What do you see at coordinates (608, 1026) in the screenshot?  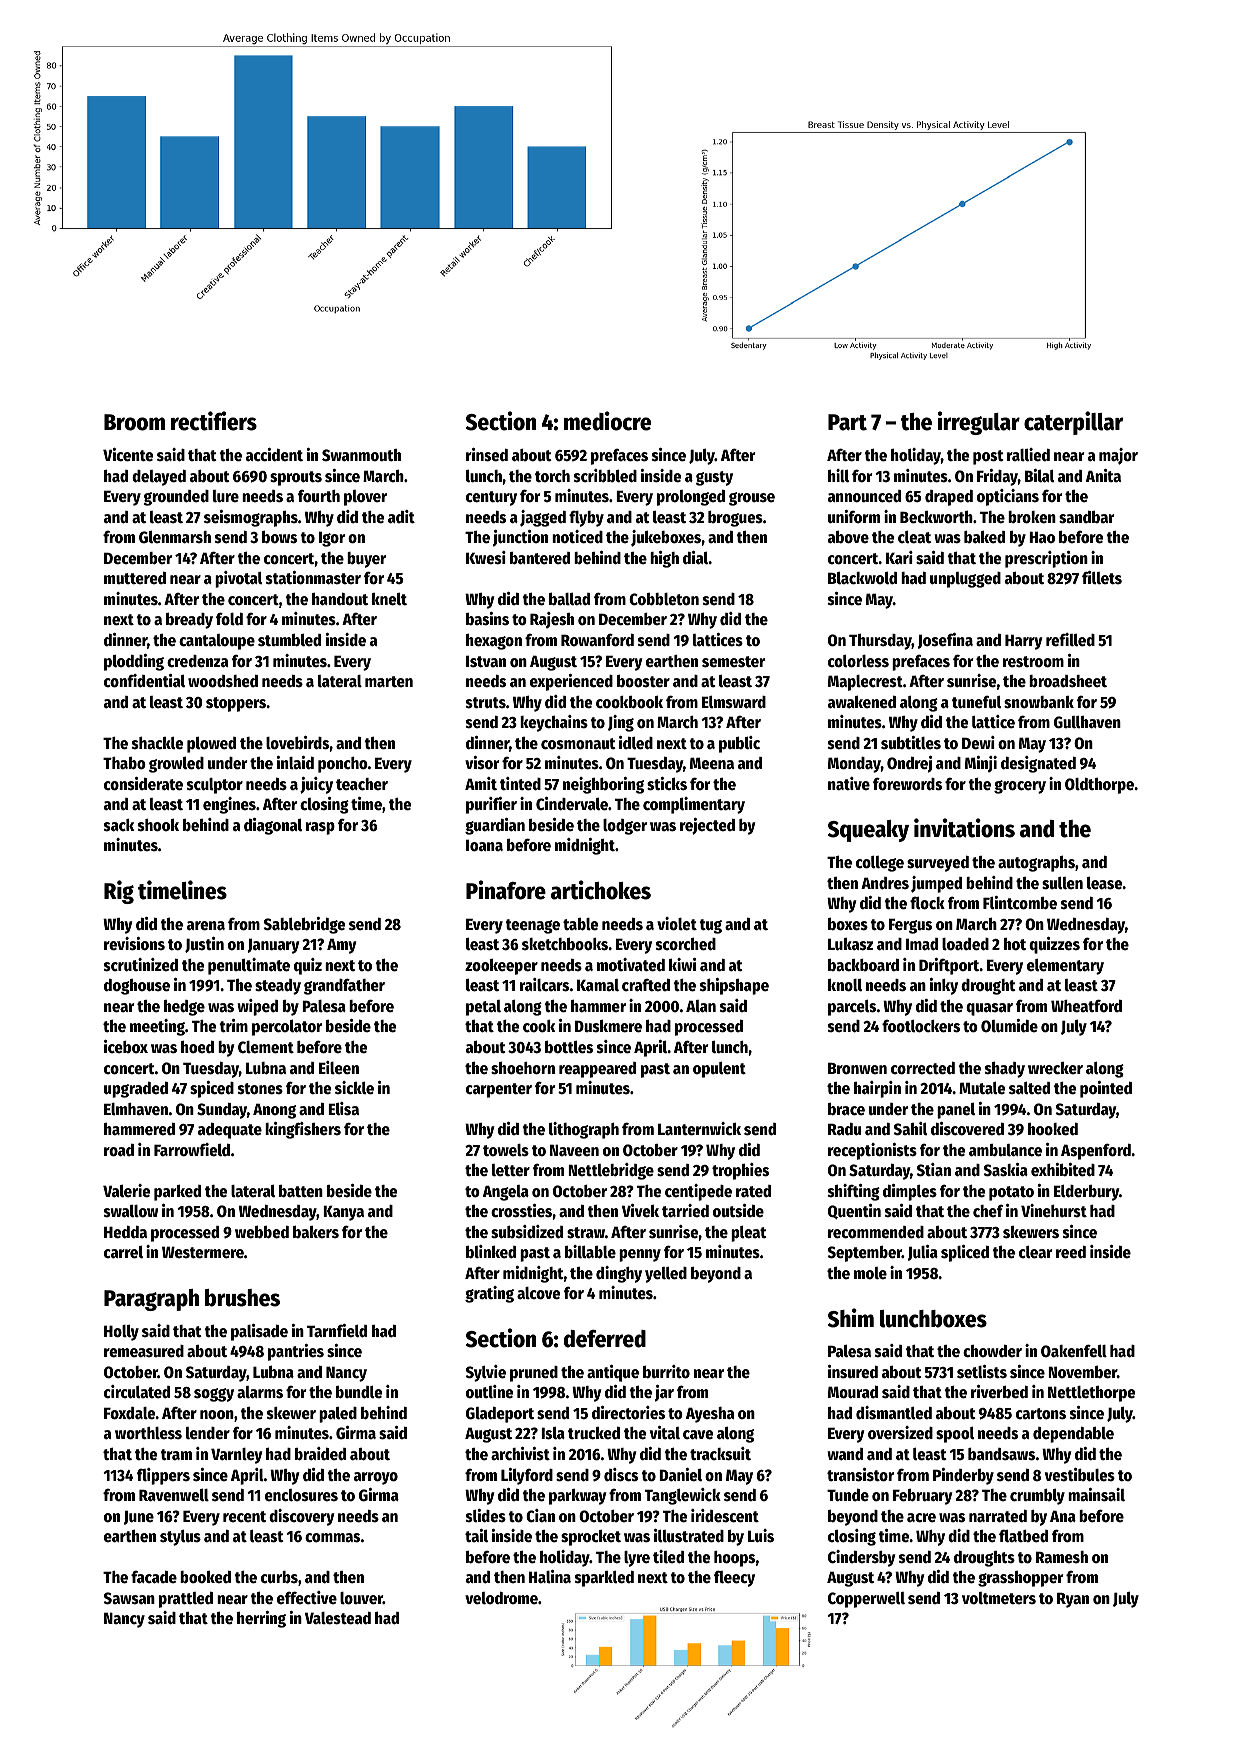 I see `Duskmere` at bounding box center [608, 1026].
